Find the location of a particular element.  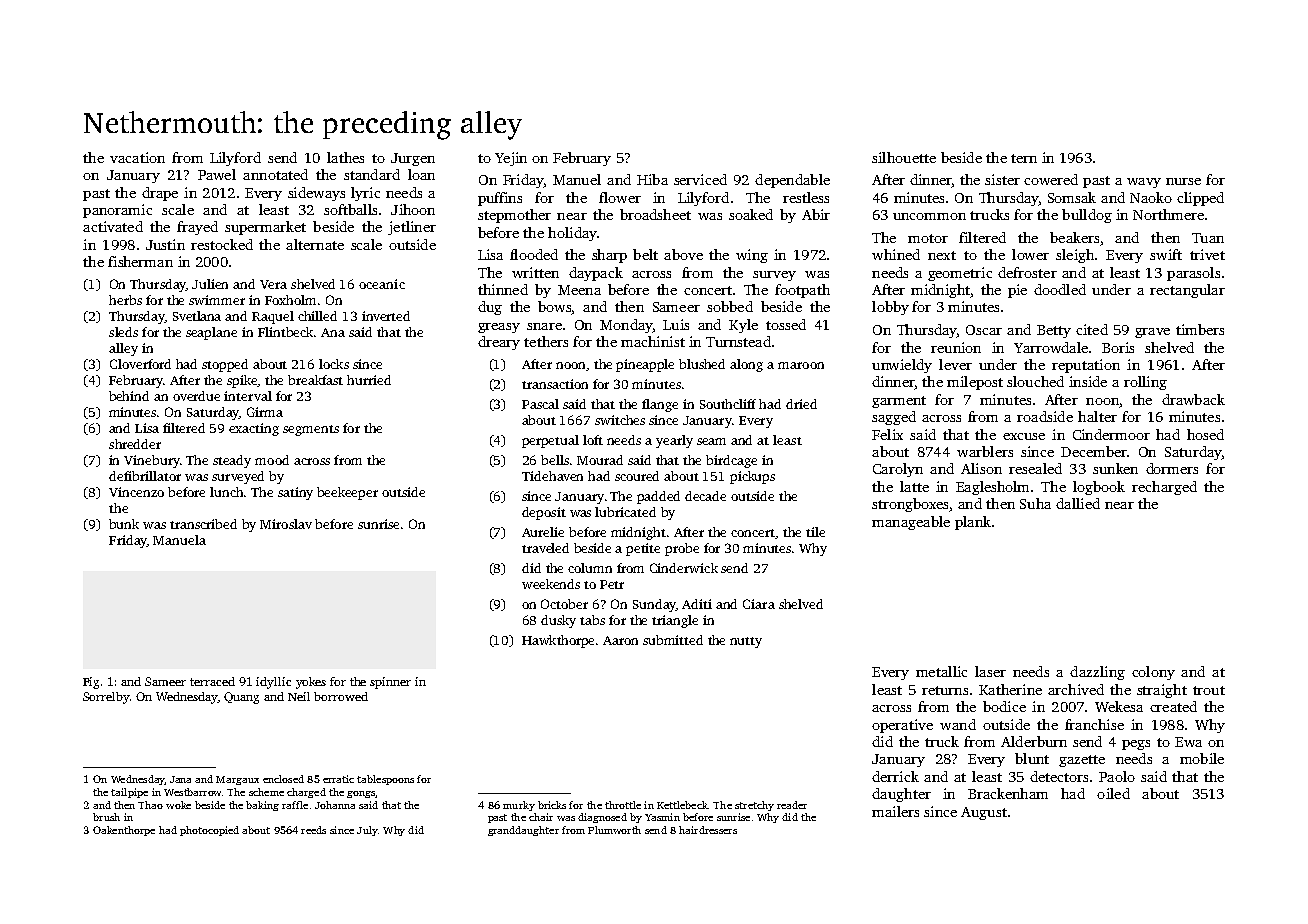

Yejin is located at coordinates (511, 159).
